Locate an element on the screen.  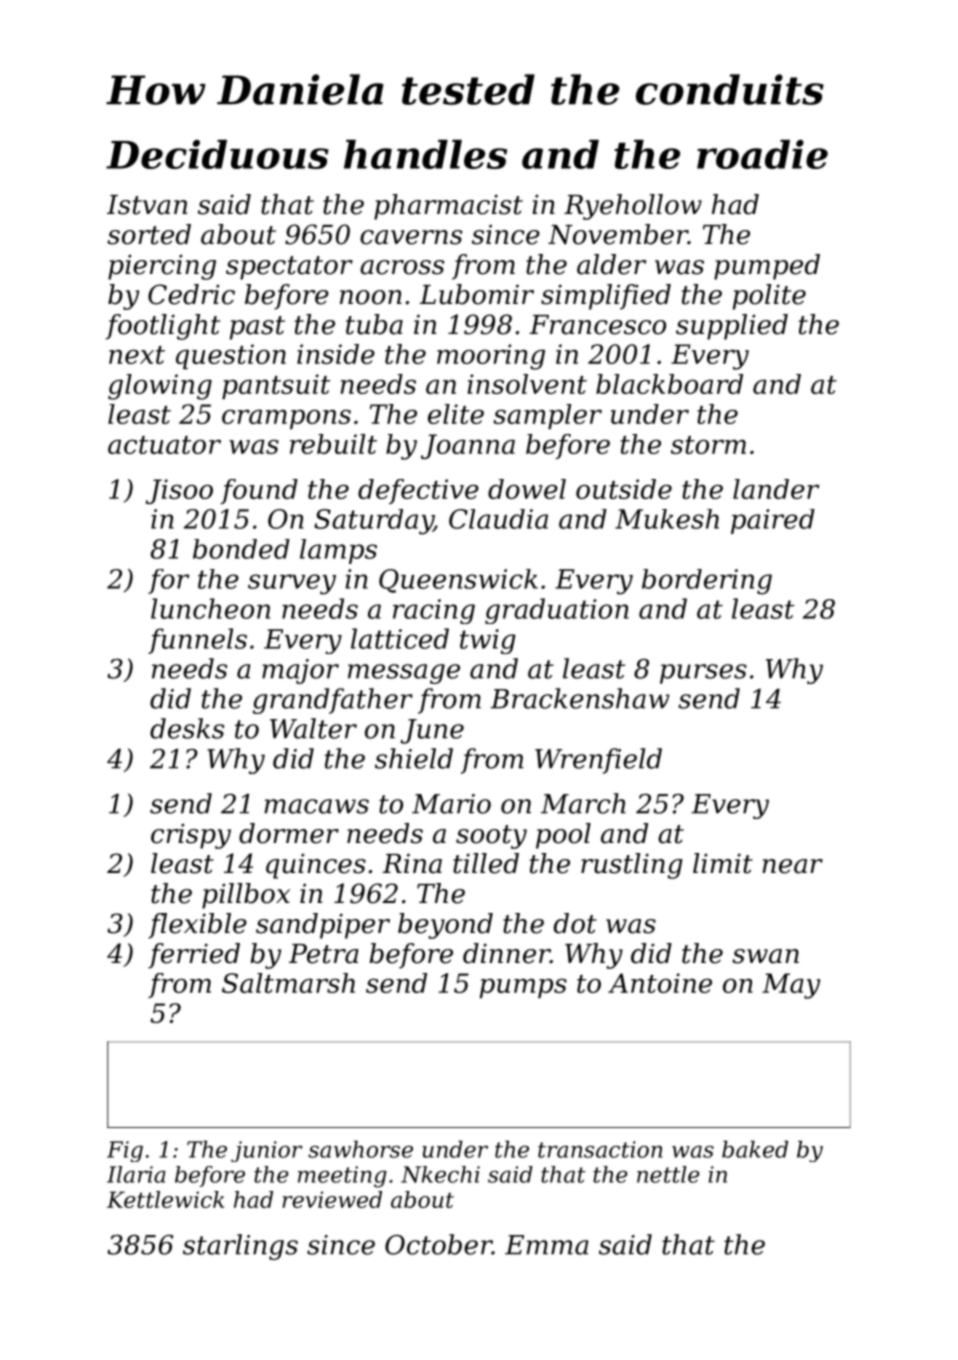
Saltmarsh is located at coordinates (288, 983).
